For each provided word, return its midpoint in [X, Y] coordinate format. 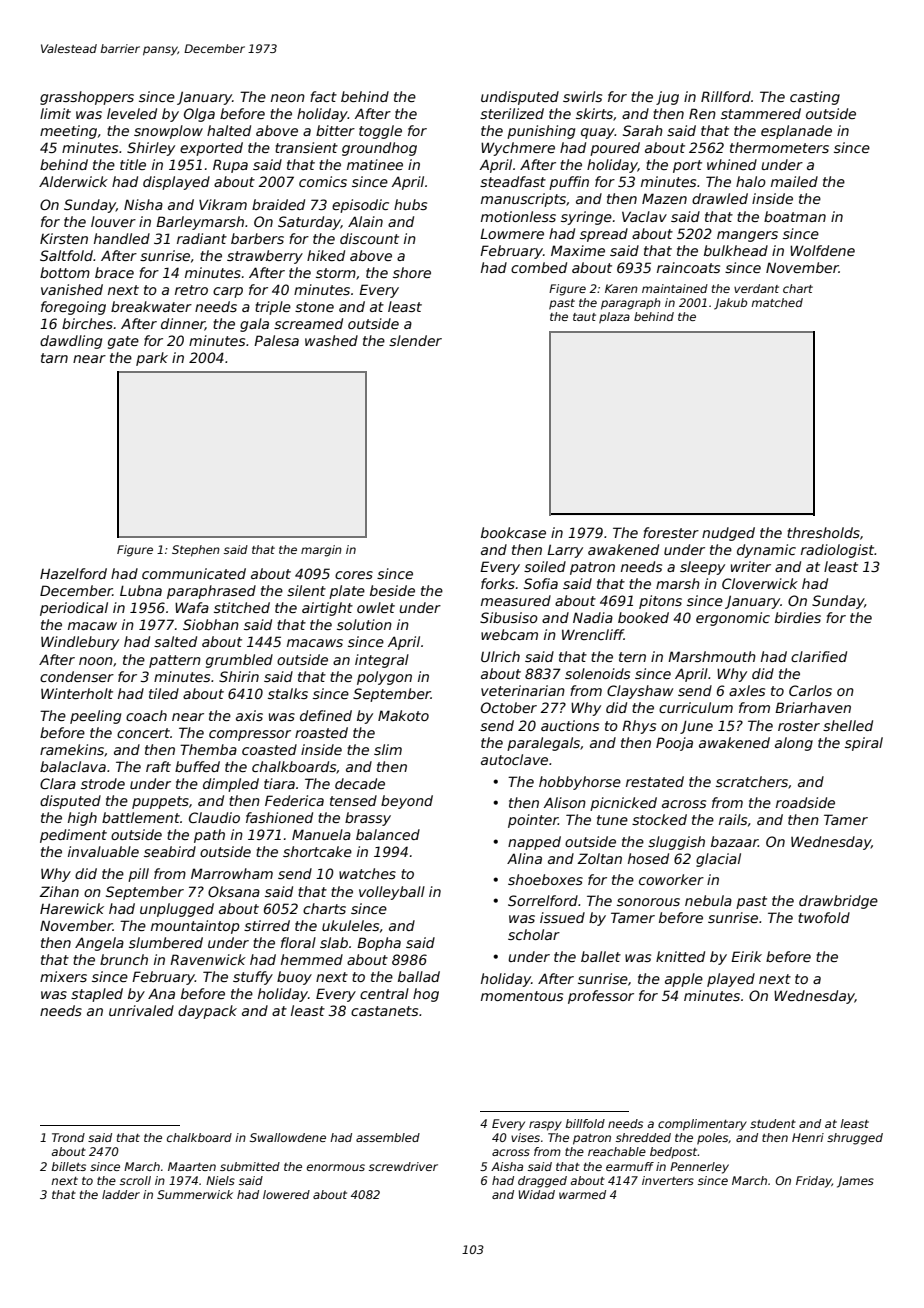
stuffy [253, 978]
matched [777, 302]
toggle [380, 132]
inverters [668, 1180]
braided [278, 204]
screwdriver [403, 1166]
